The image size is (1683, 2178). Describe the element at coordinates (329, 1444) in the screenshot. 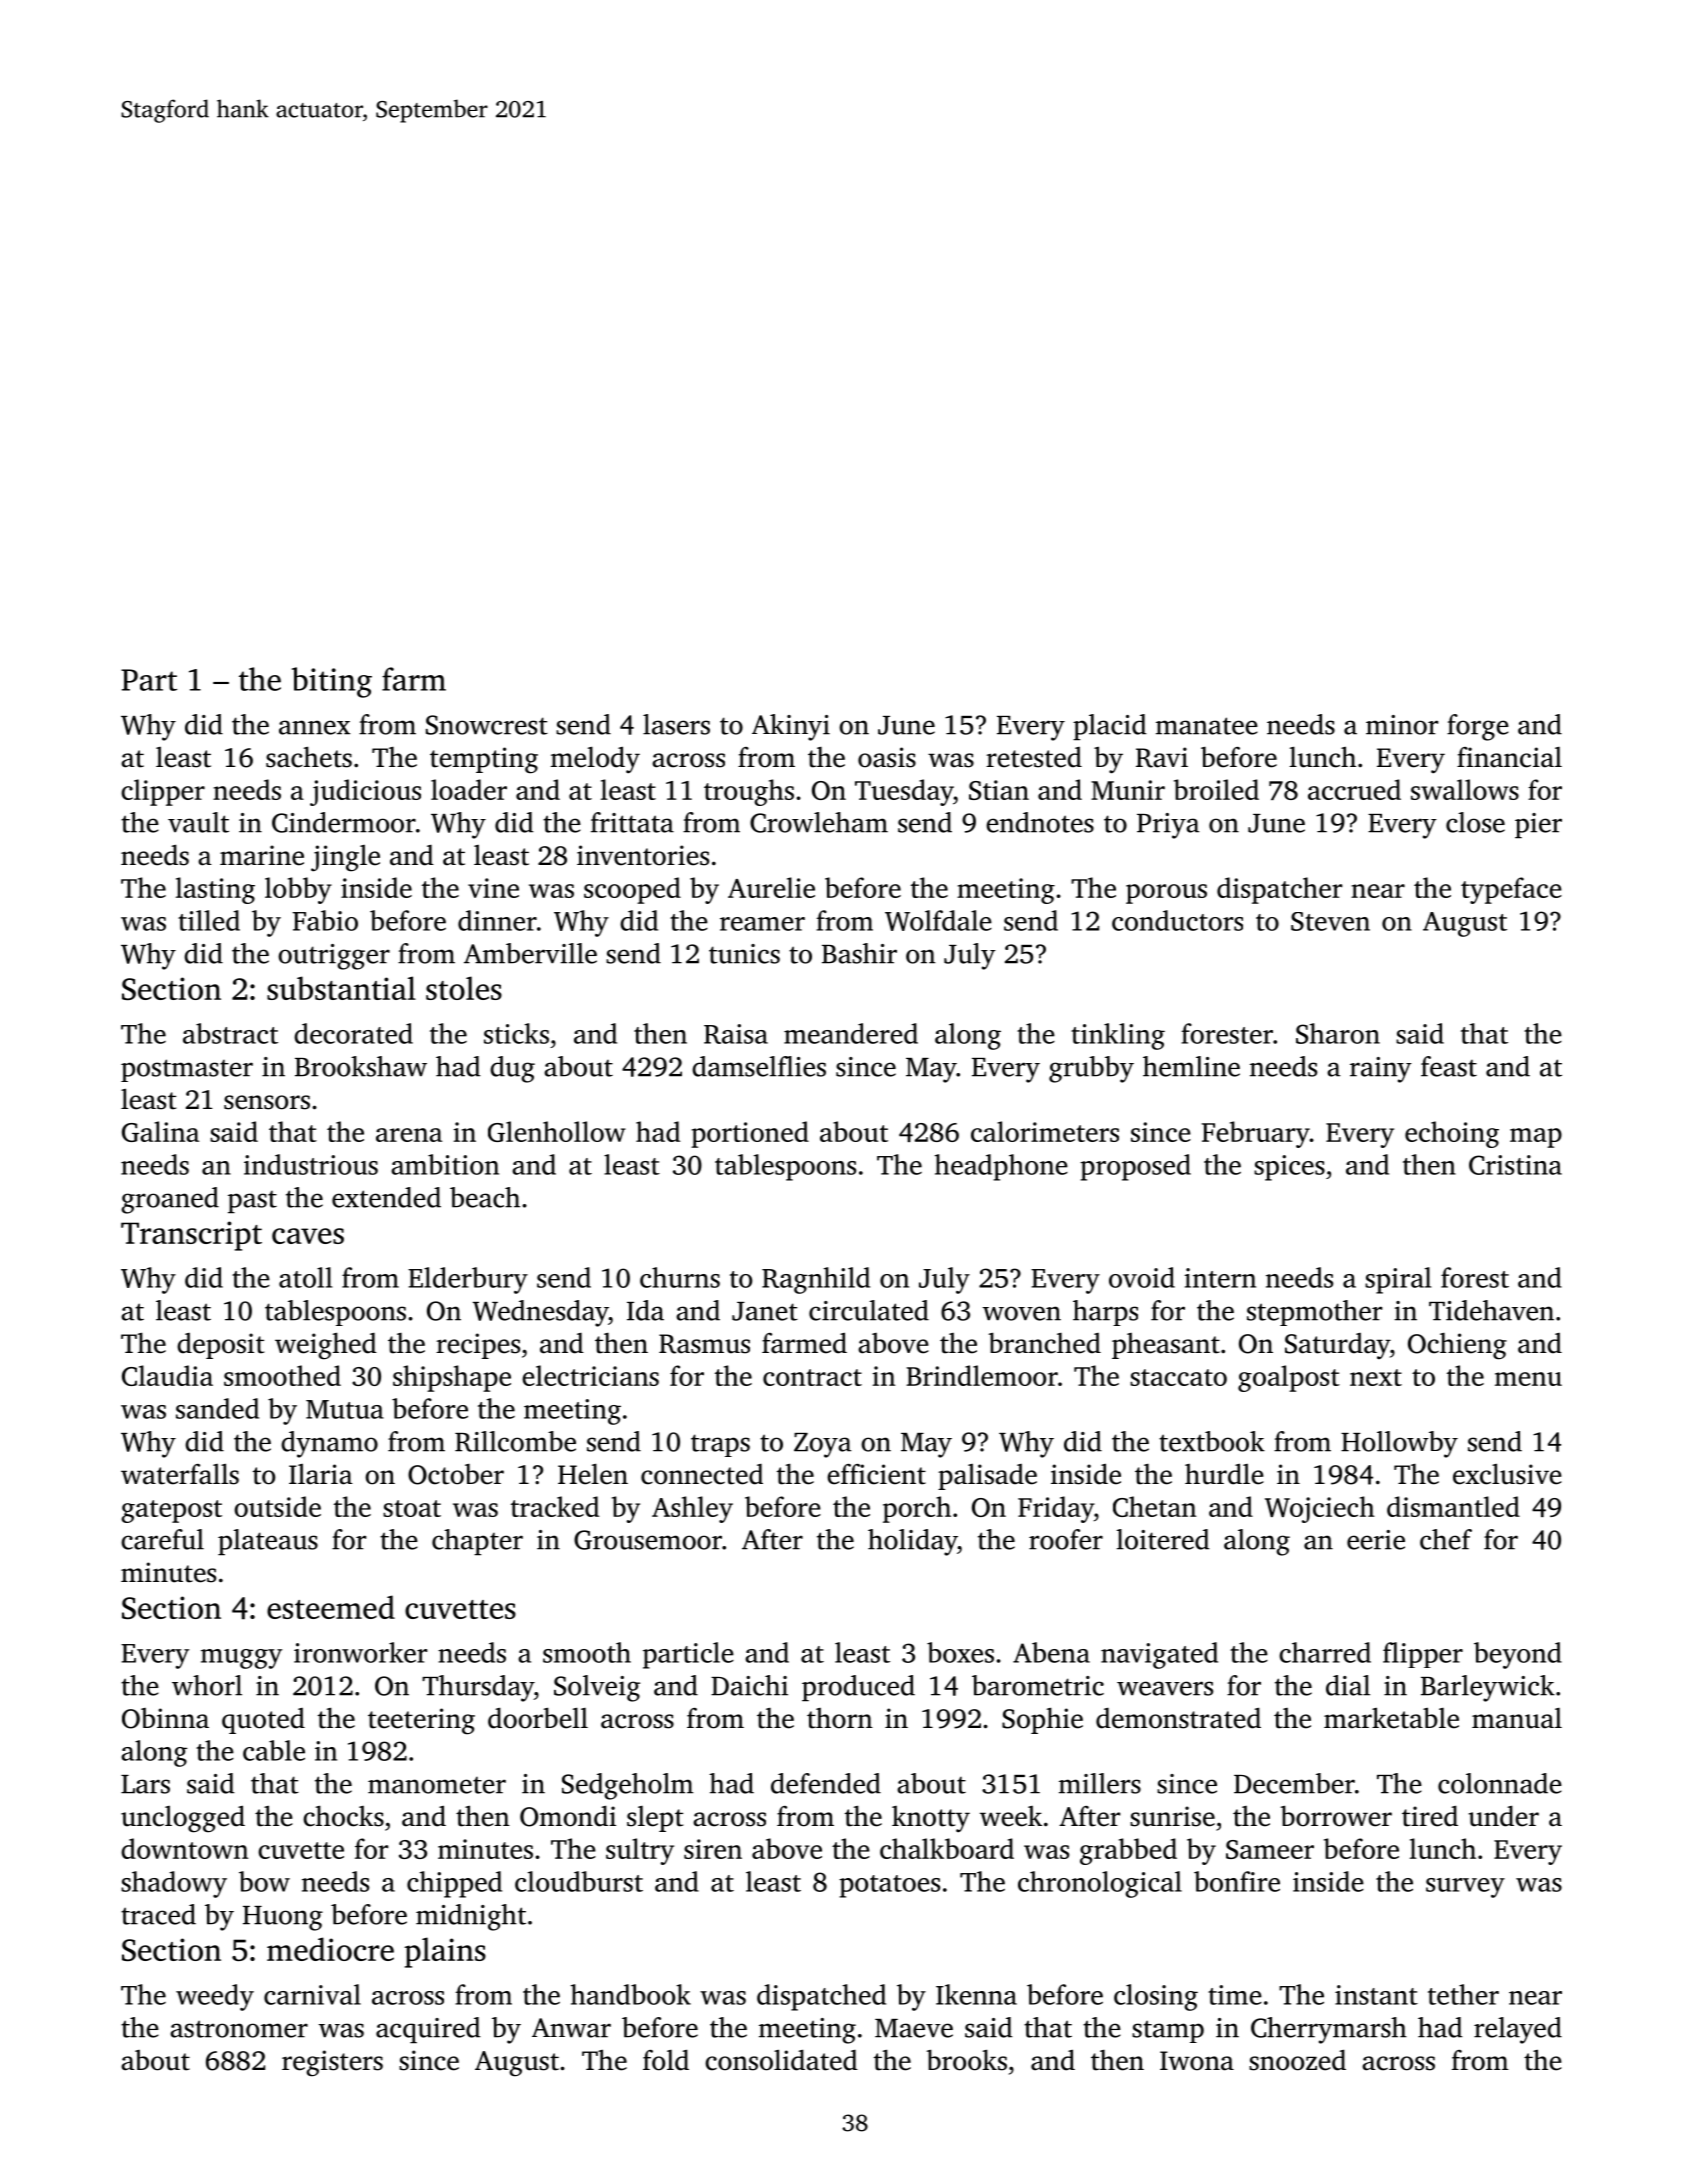

I see `dynamo` at that location.
